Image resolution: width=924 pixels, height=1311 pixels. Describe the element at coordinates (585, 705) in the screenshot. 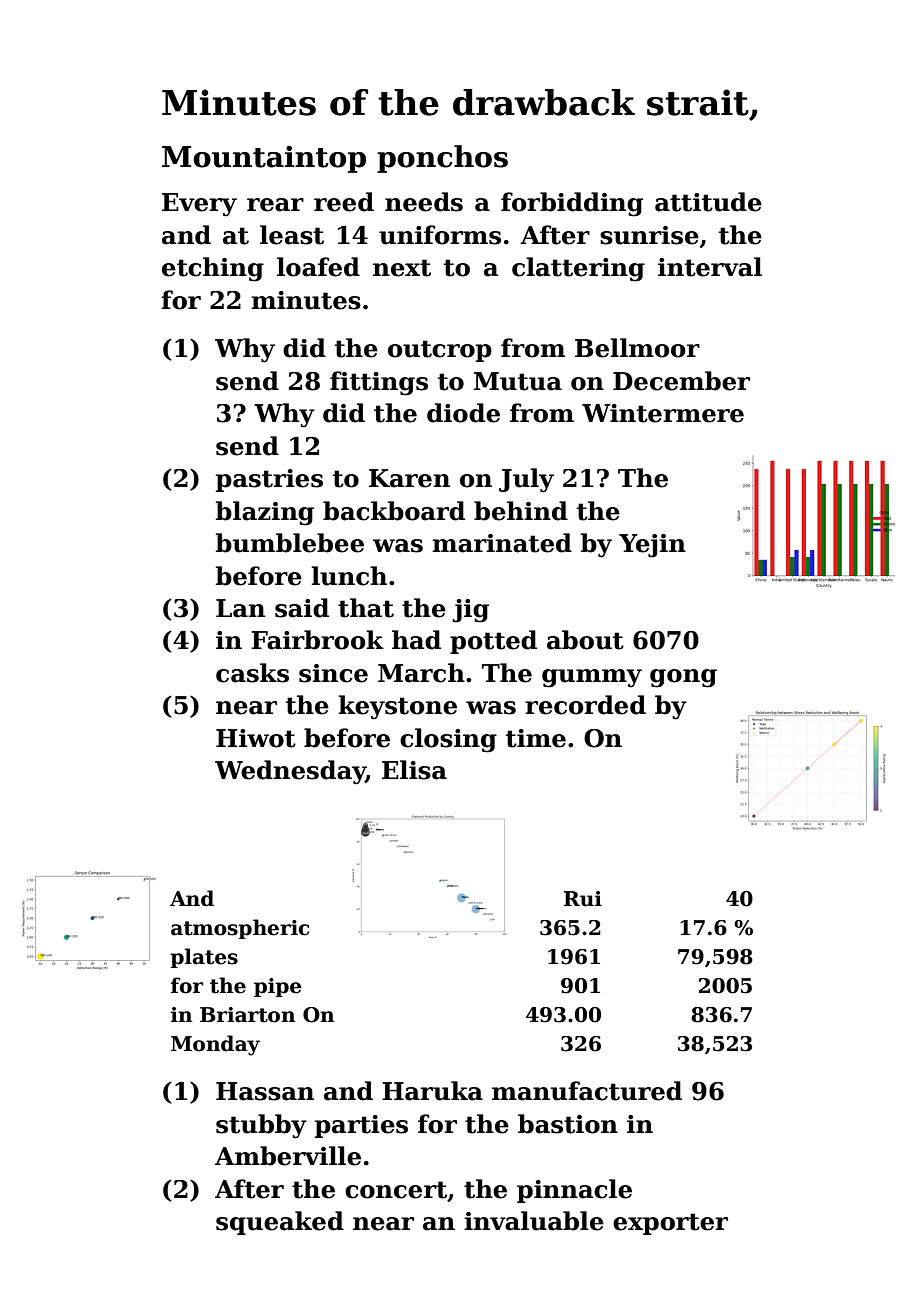

I see `recorded` at that location.
